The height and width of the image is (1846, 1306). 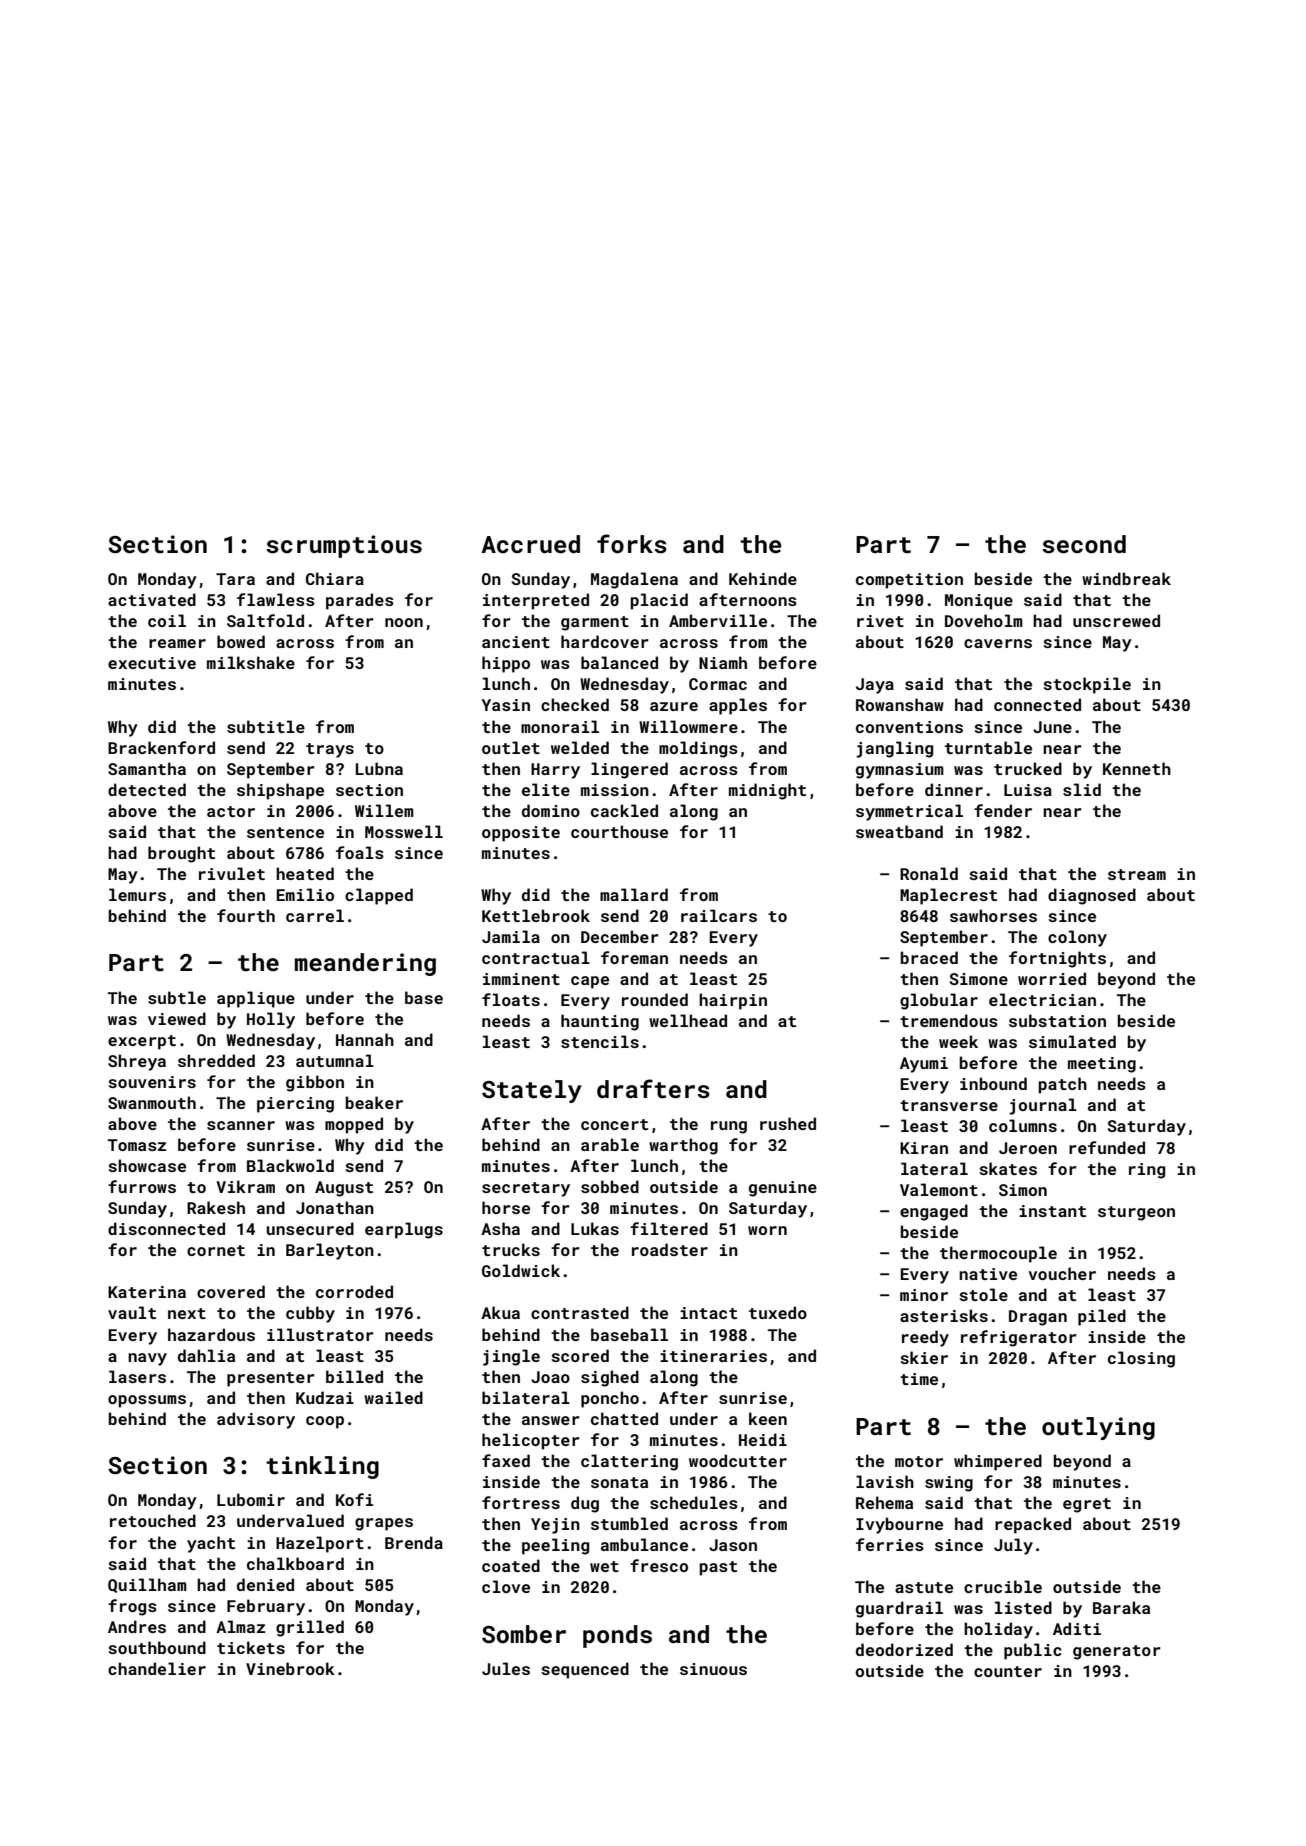 What do you see at coordinates (142, 1042) in the image?
I see `excerpt` at bounding box center [142, 1042].
